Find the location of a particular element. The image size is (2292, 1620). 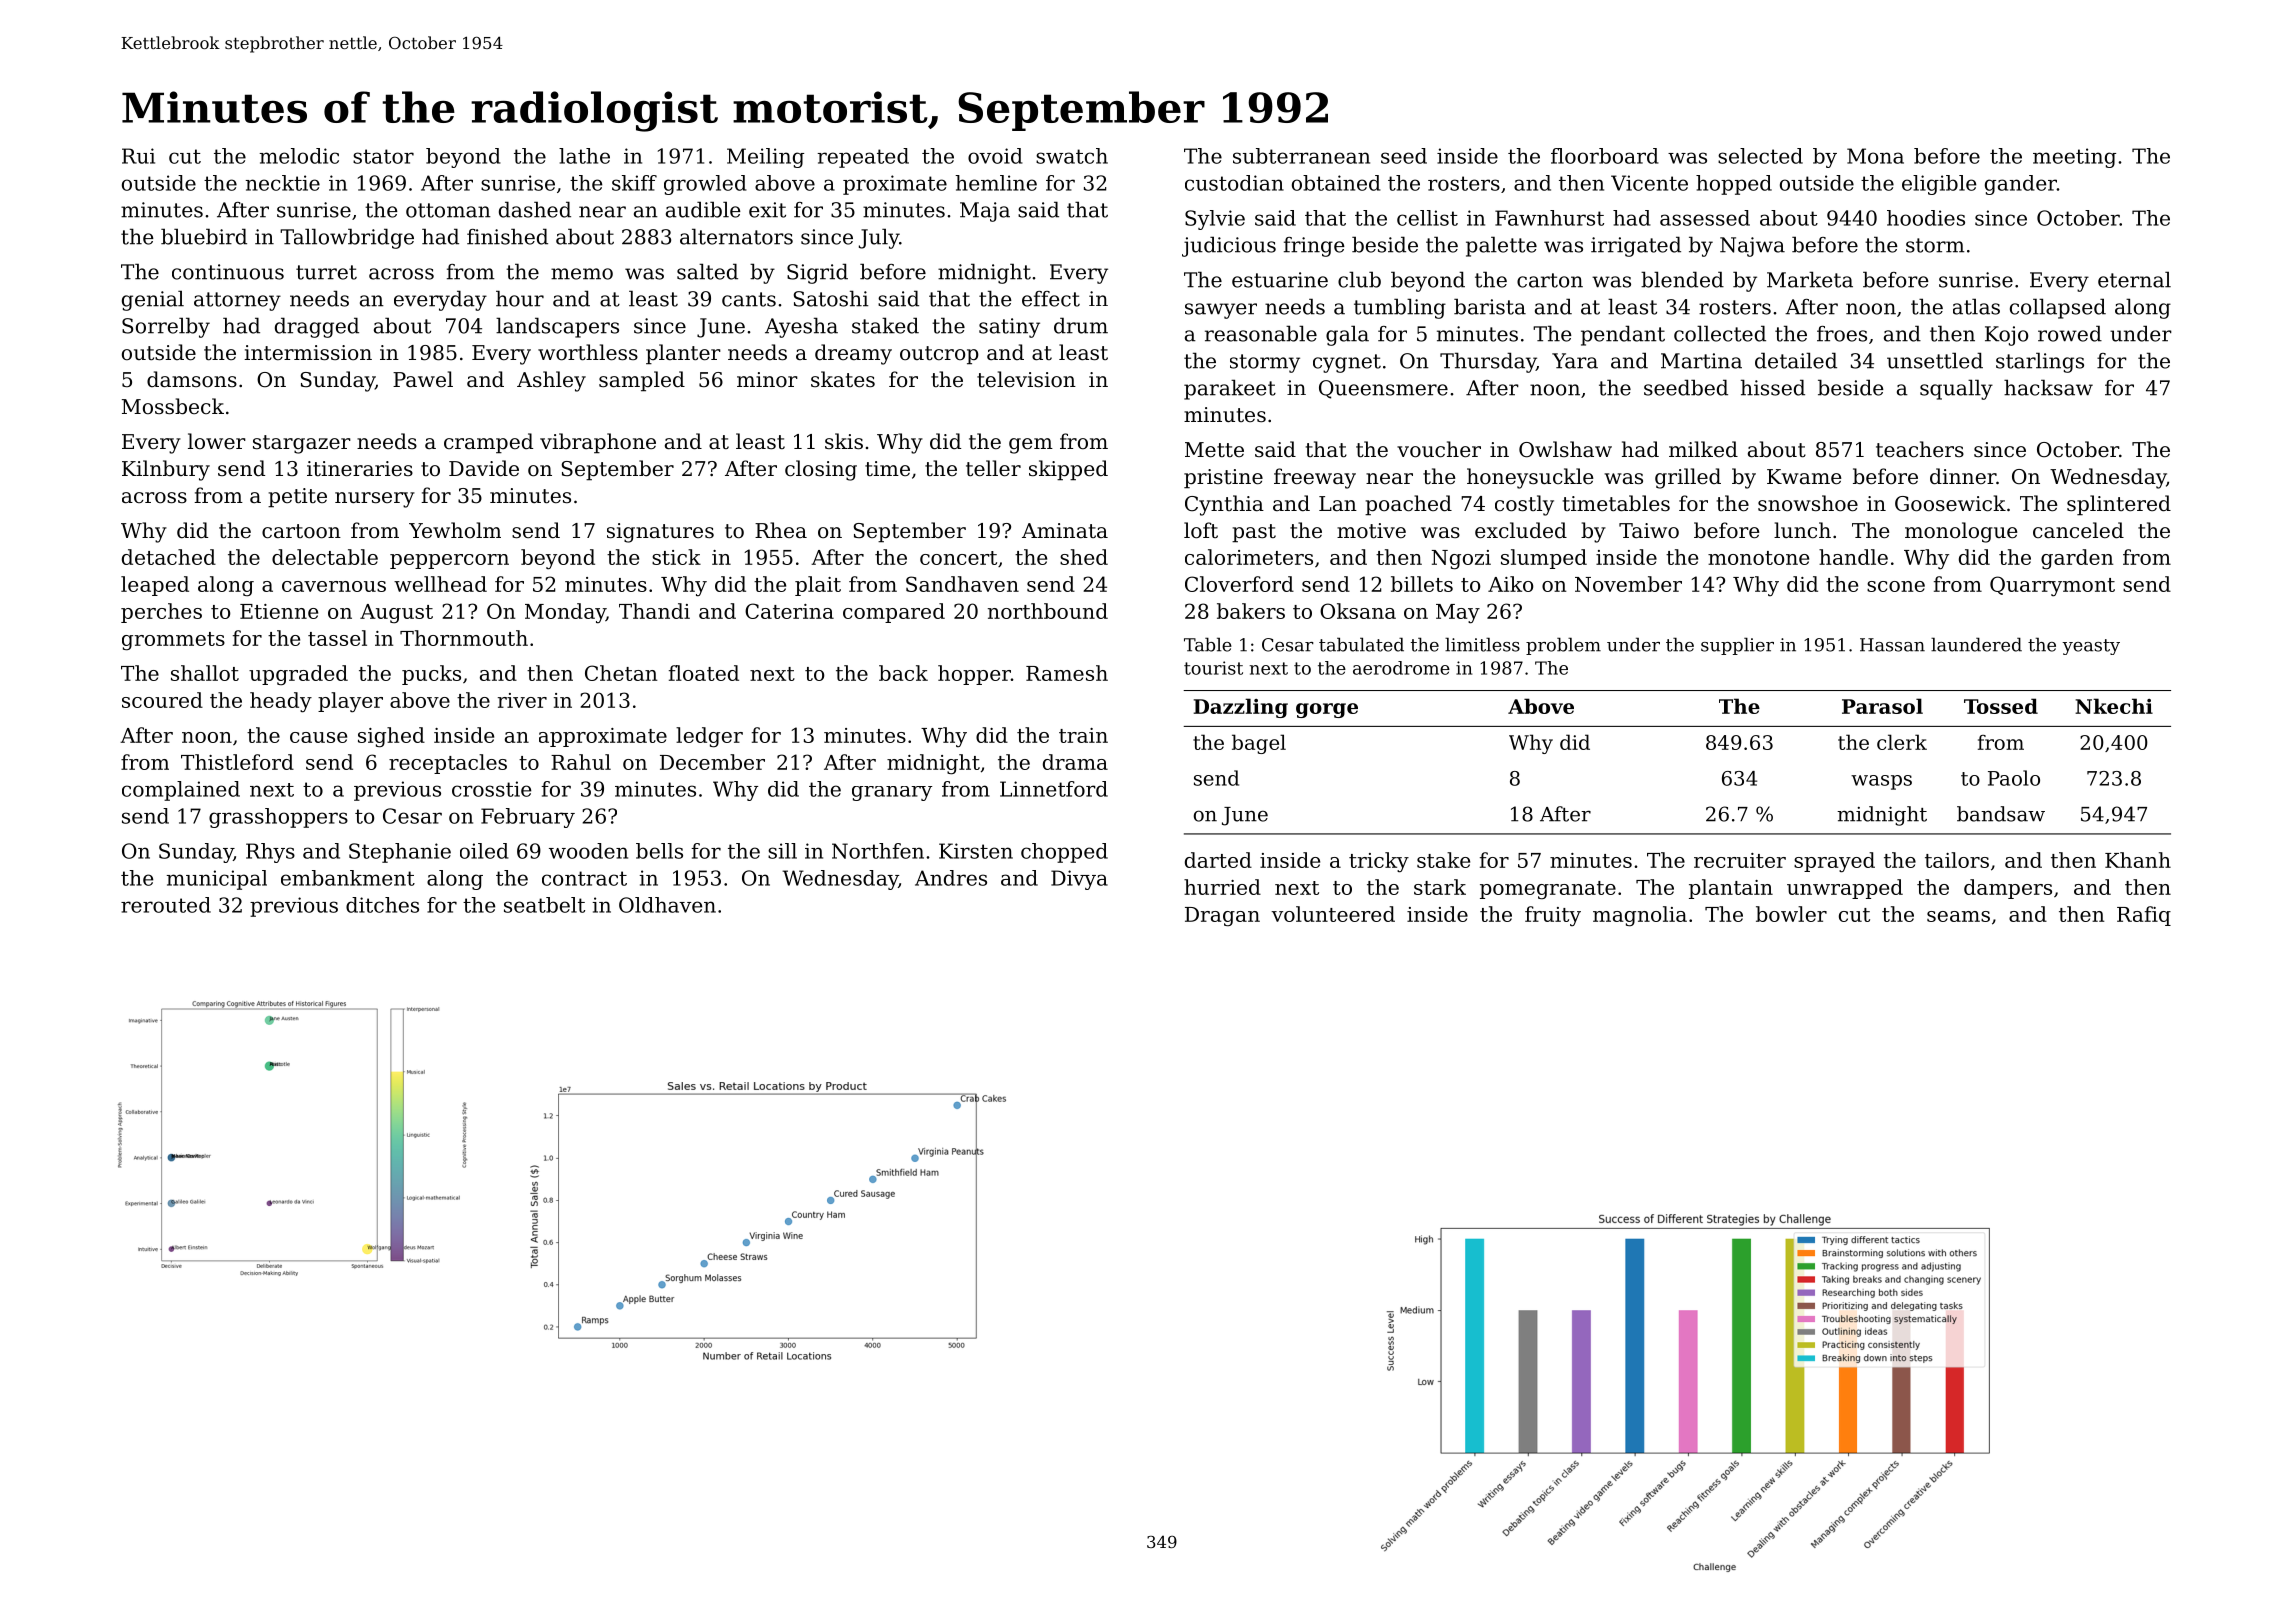

reasonable is located at coordinates (1261, 333).
